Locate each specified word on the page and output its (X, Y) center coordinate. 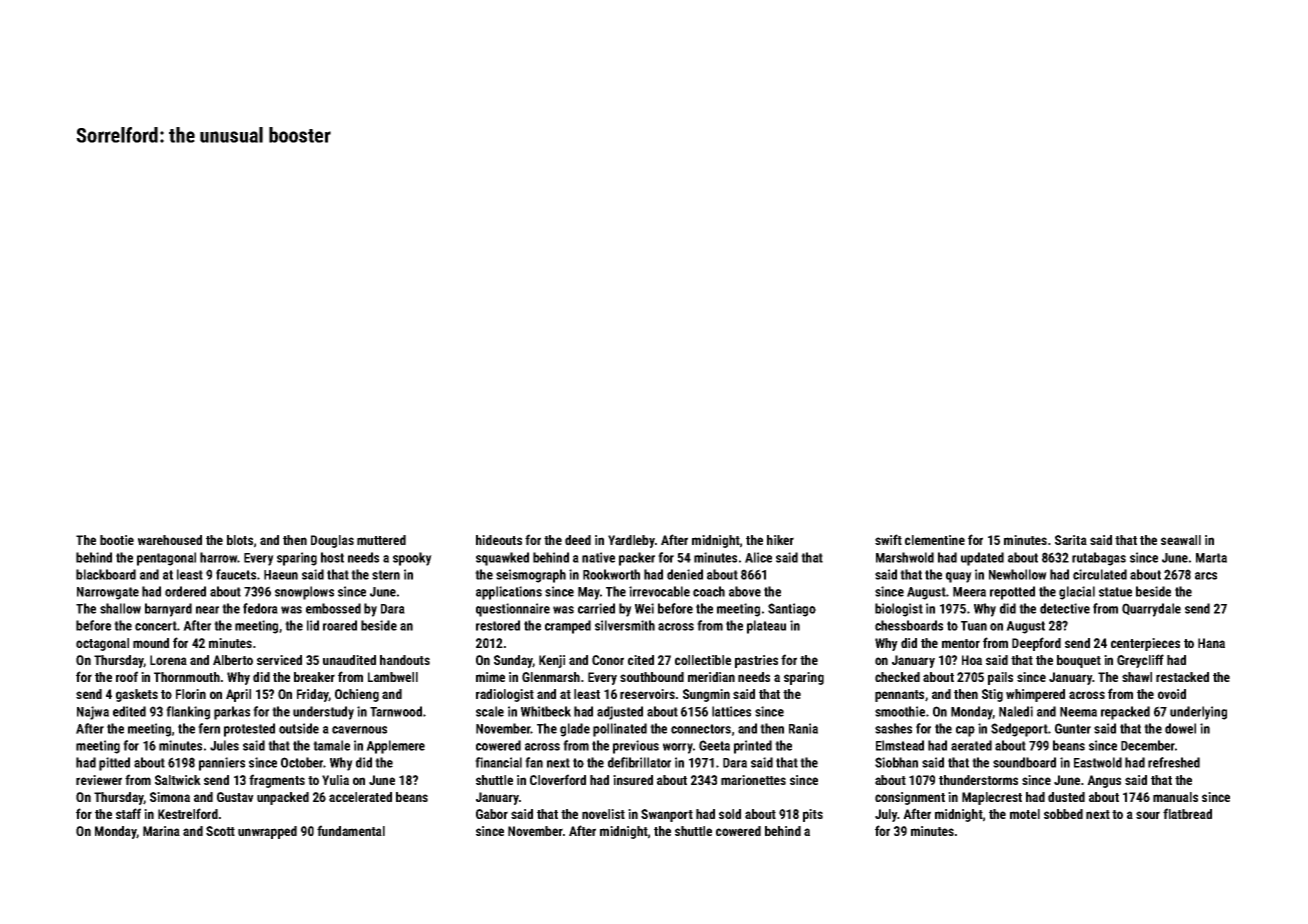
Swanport (667, 815)
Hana (1211, 643)
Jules (224, 745)
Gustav (235, 797)
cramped (568, 627)
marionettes (753, 780)
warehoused (170, 540)
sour (1148, 815)
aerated (971, 745)
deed (578, 540)
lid (313, 625)
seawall (1181, 540)
